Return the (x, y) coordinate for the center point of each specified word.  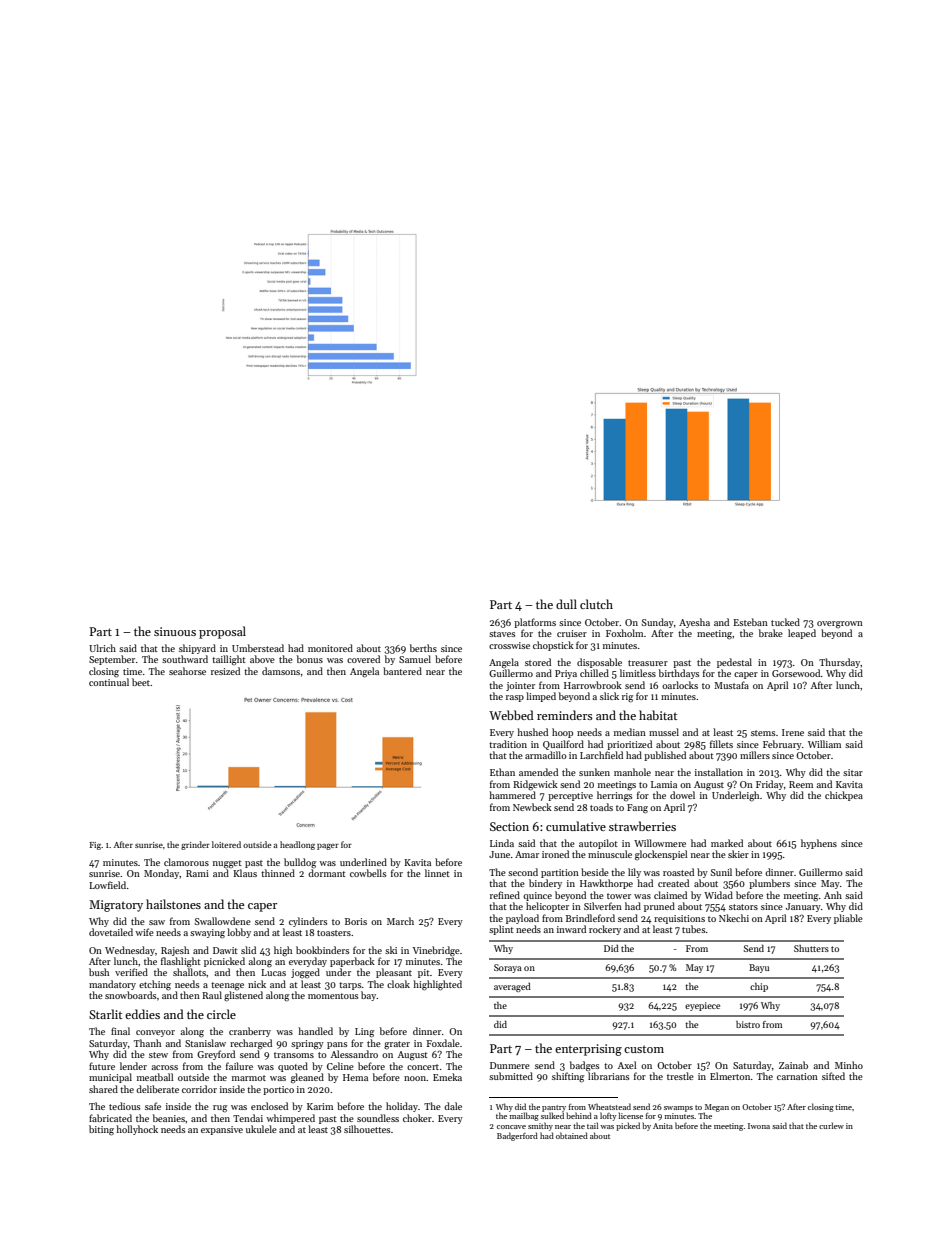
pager (328, 847)
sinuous (175, 631)
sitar (853, 772)
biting (101, 1130)
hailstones (173, 904)
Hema (355, 1077)
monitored (330, 648)
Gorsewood (796, 673)
